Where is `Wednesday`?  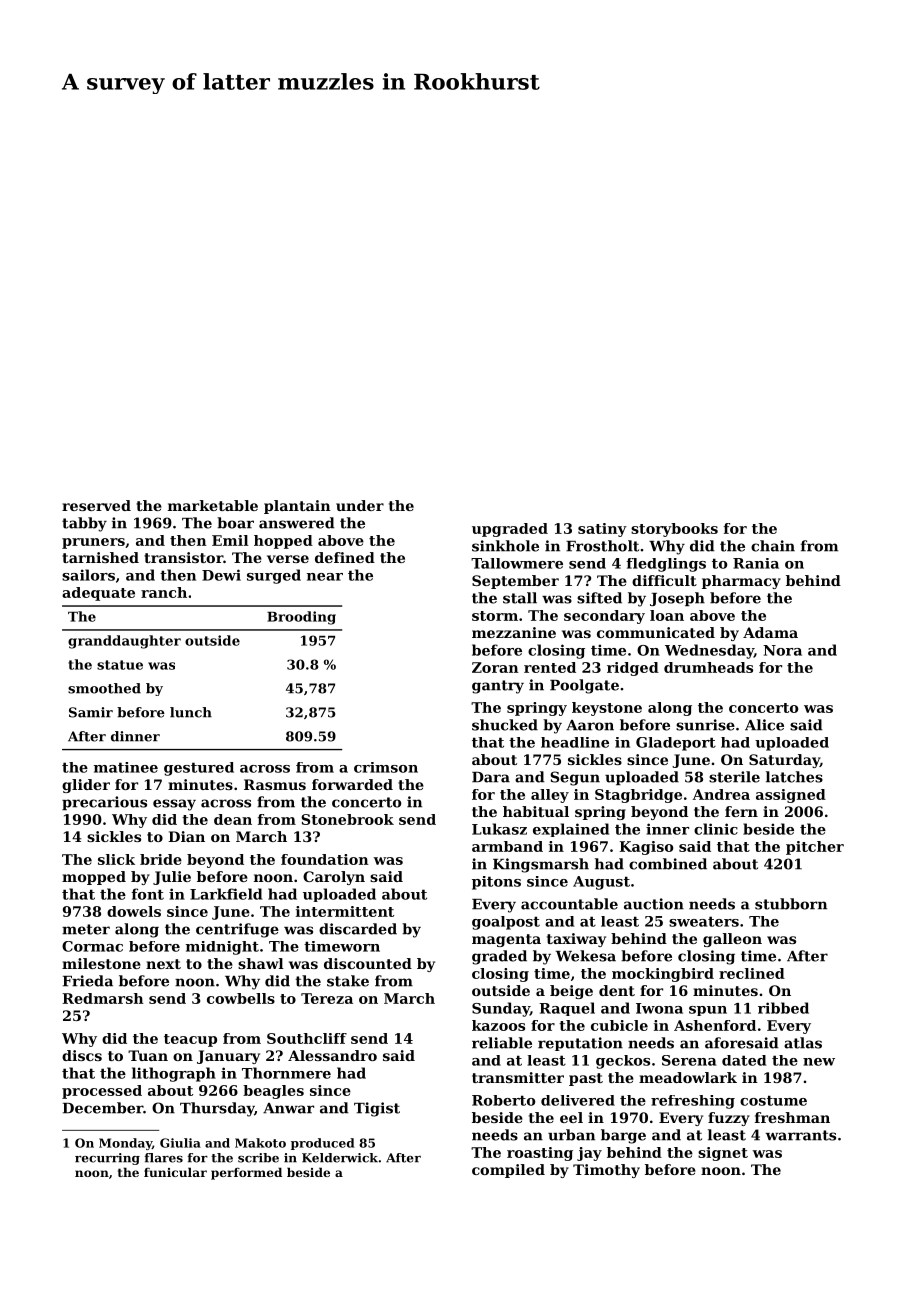 Wednesday is located at coordinates (709, 651).
